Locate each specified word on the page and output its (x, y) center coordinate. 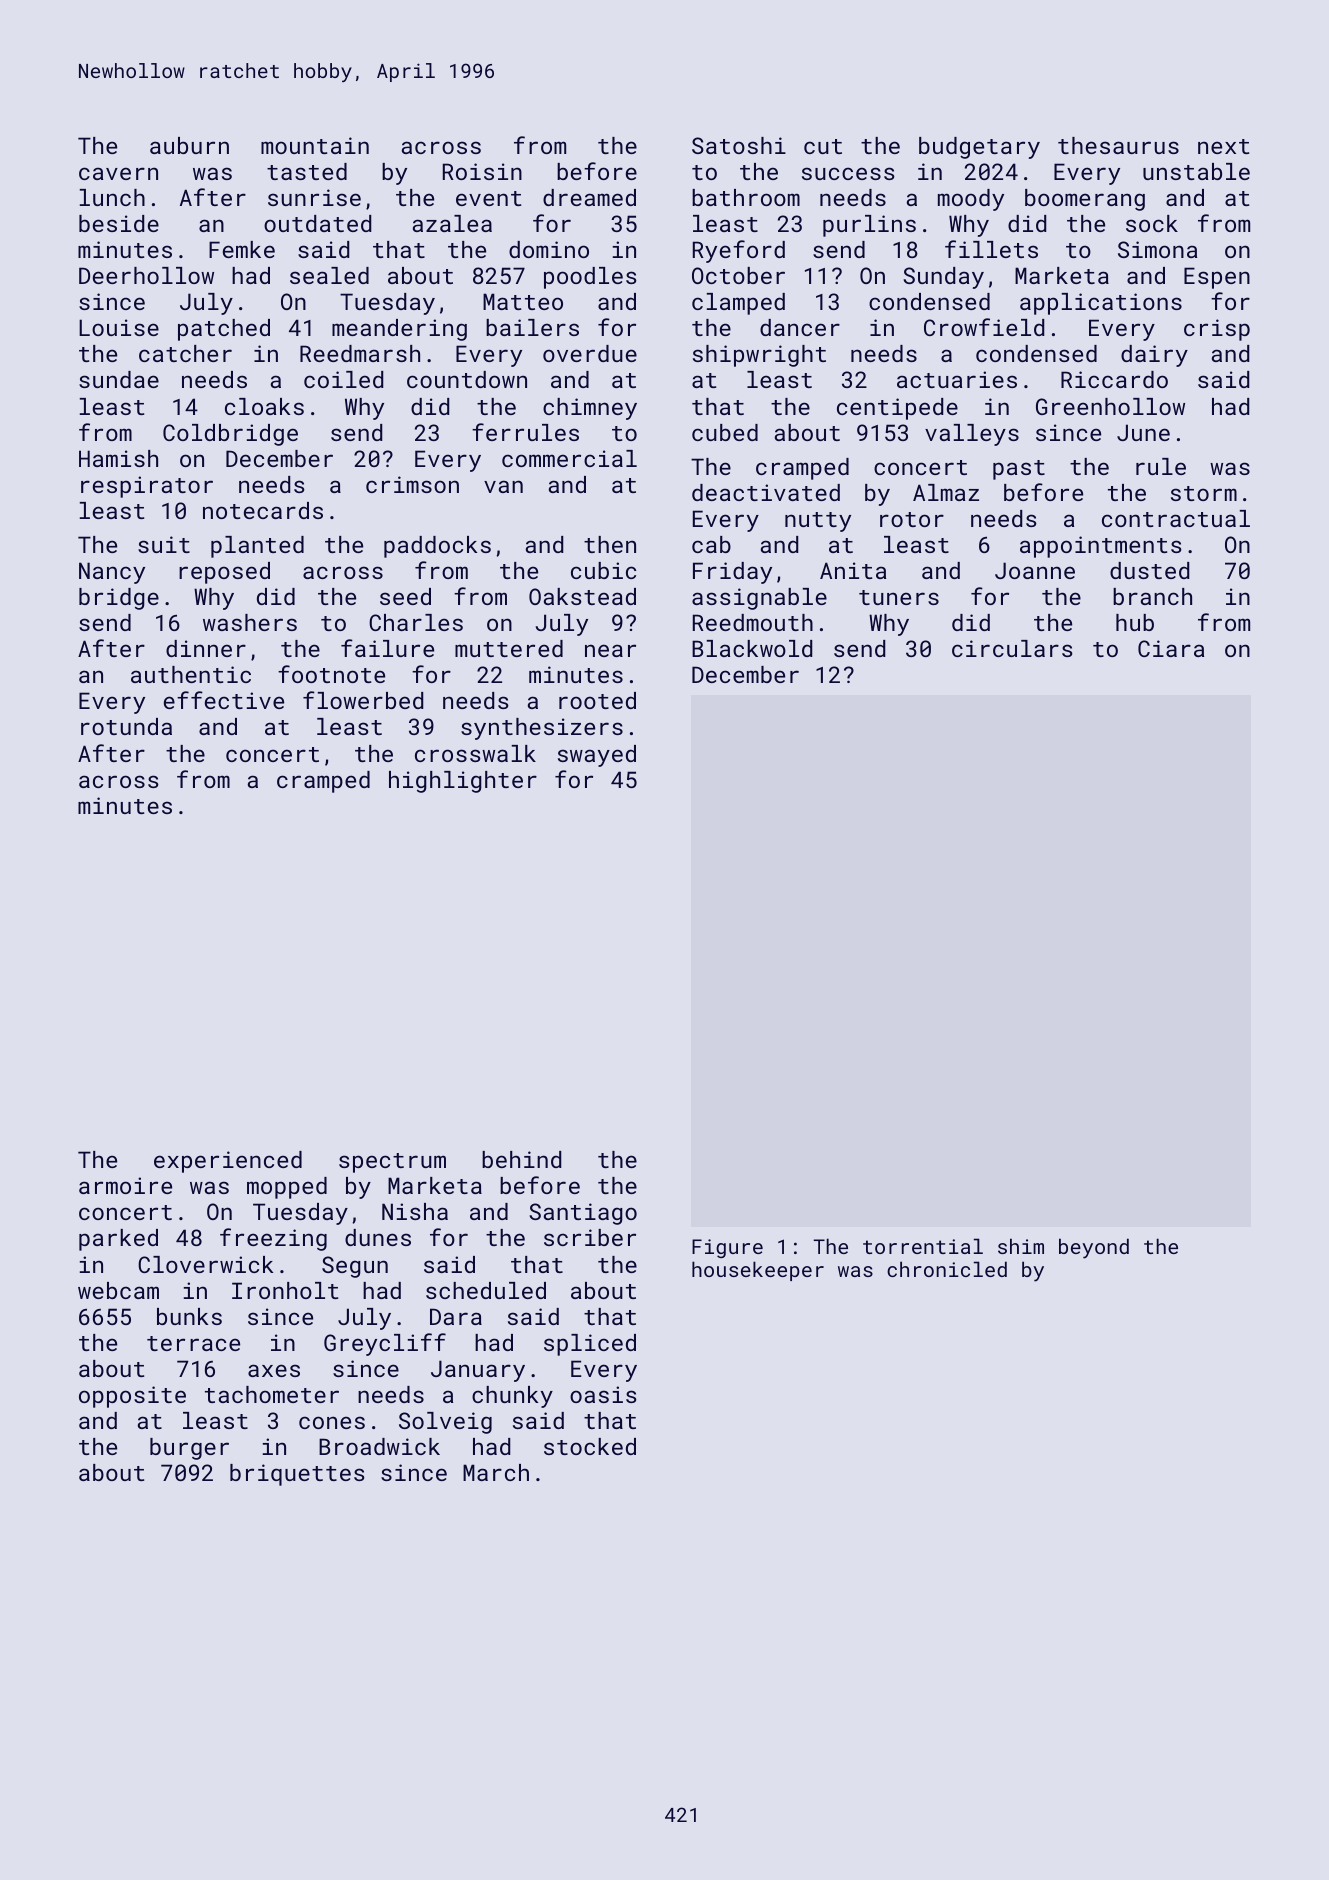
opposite (132, 1397)
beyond (1094, 1248)
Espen (1217, 278)
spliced (590, 1345)
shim (1021, 1246)
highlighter (463, 782)
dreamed (589, 197)
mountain (315, 145)
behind (521, 1159)
